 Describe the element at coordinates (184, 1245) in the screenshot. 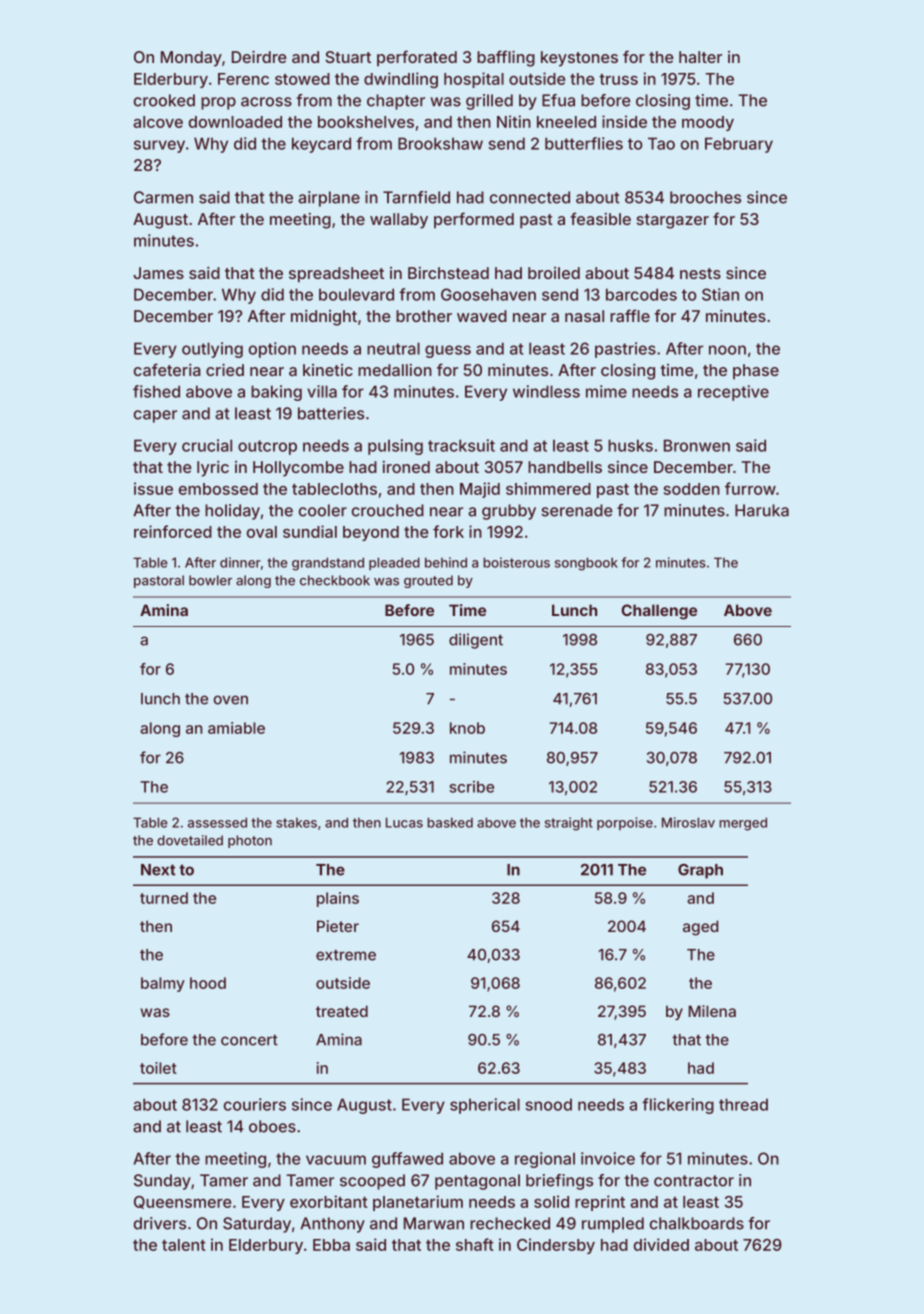

I see `talent` at that location.
